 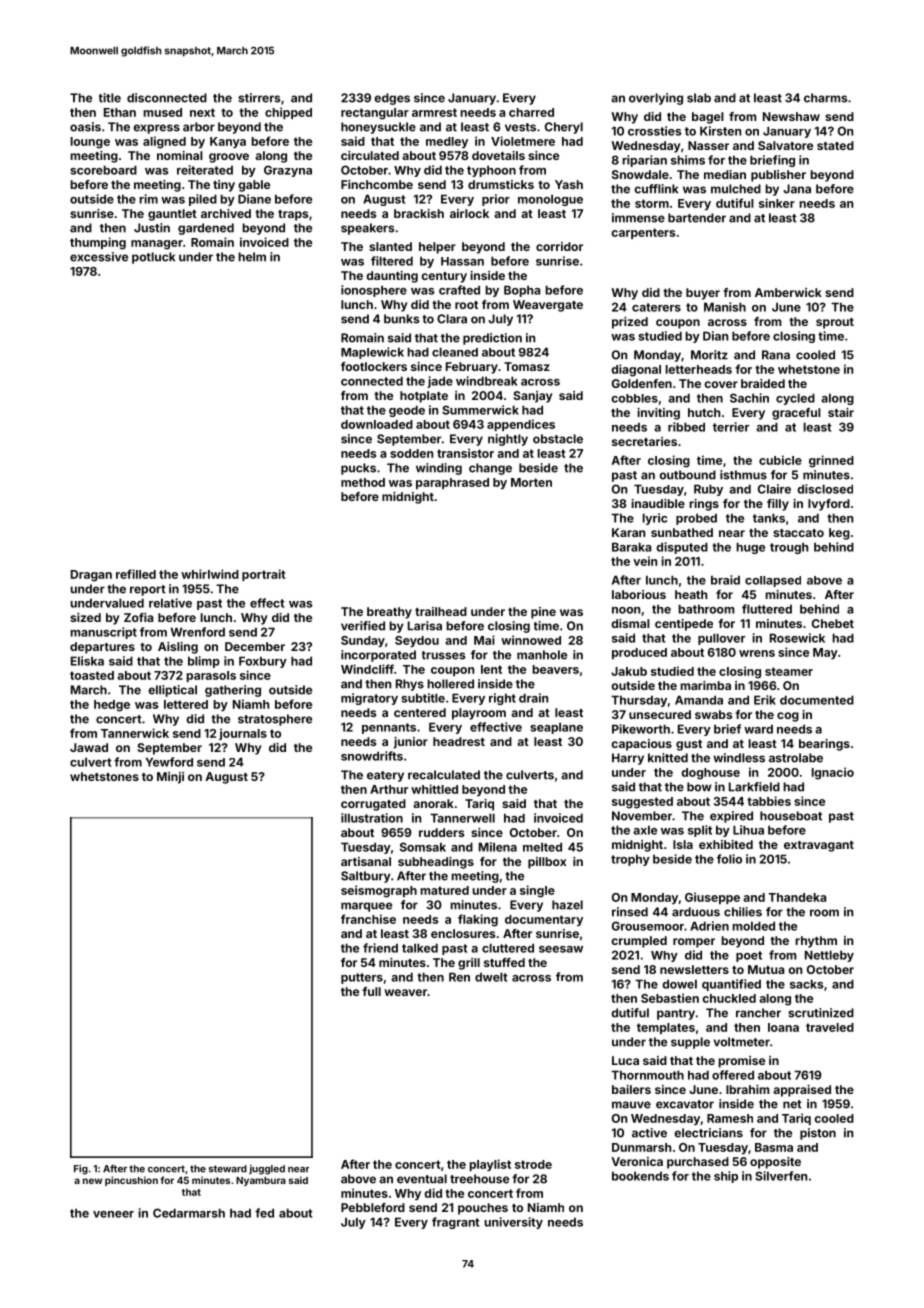 I want to click on Nettleby, so click(x=829, y=956).
